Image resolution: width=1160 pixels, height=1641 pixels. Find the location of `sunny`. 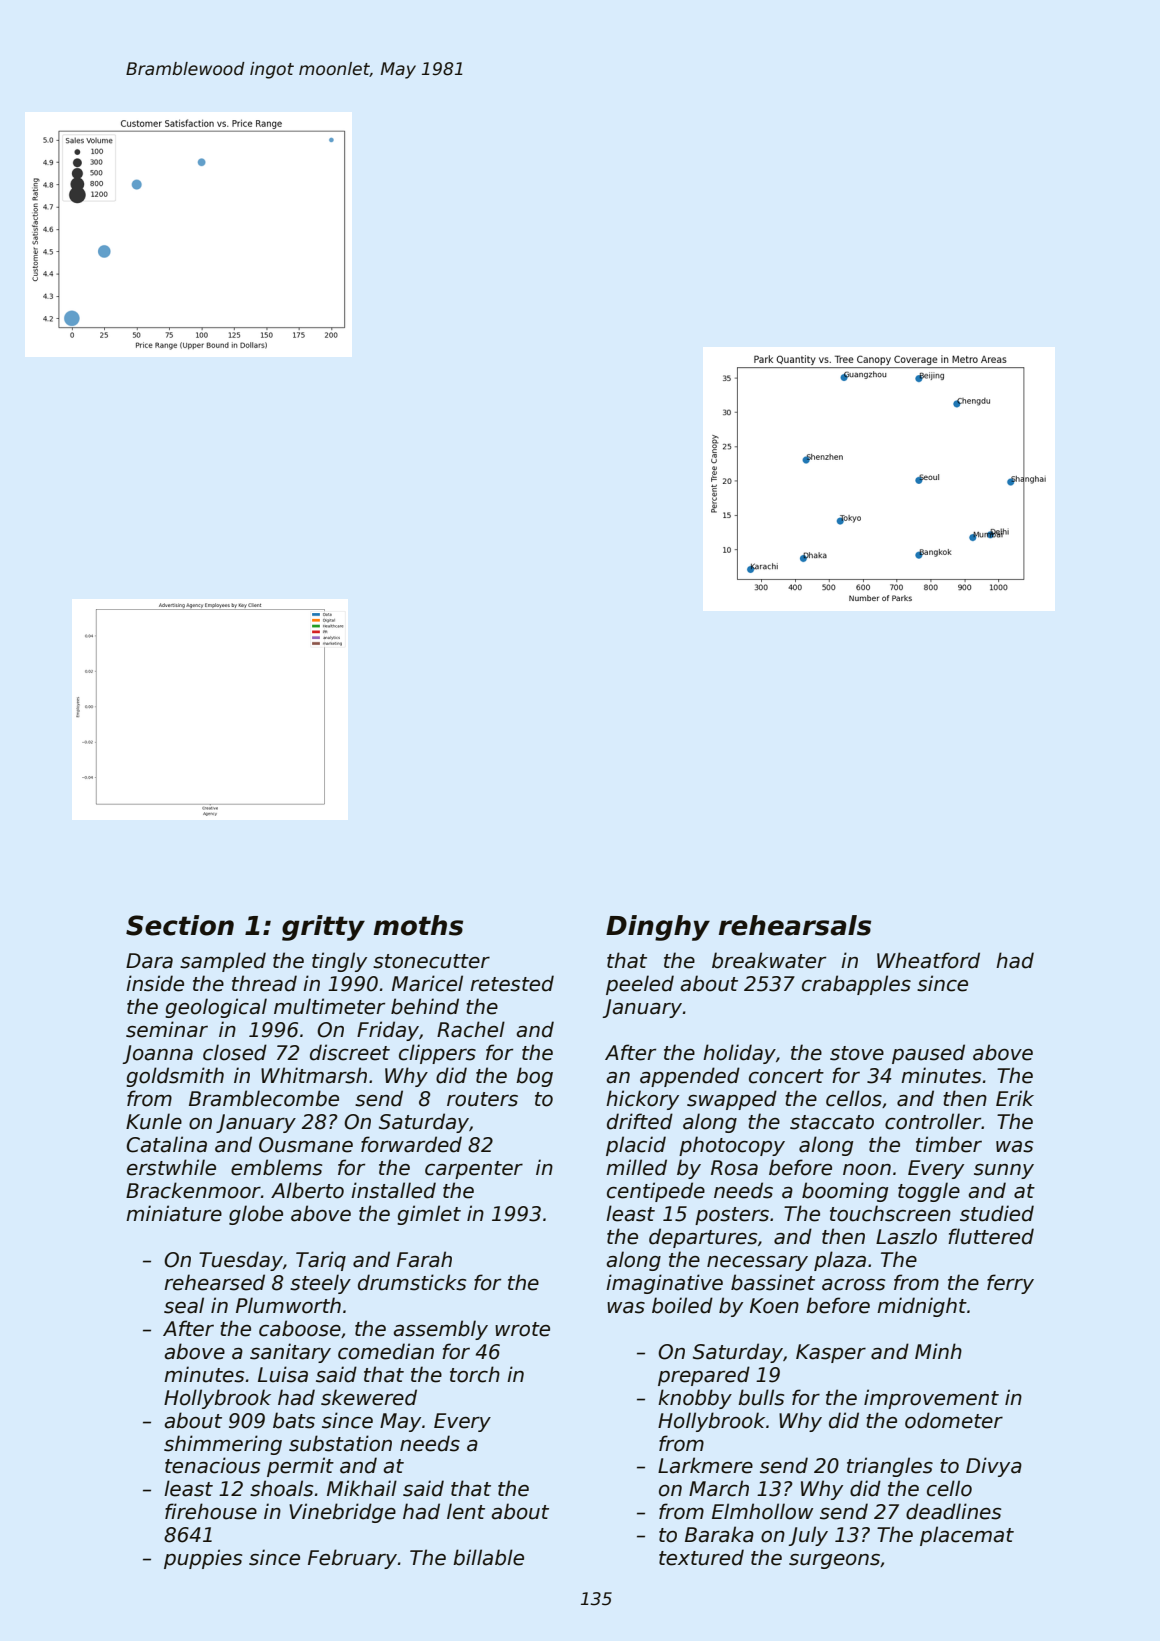

sunny is located at coordinates (1004, 1171).
